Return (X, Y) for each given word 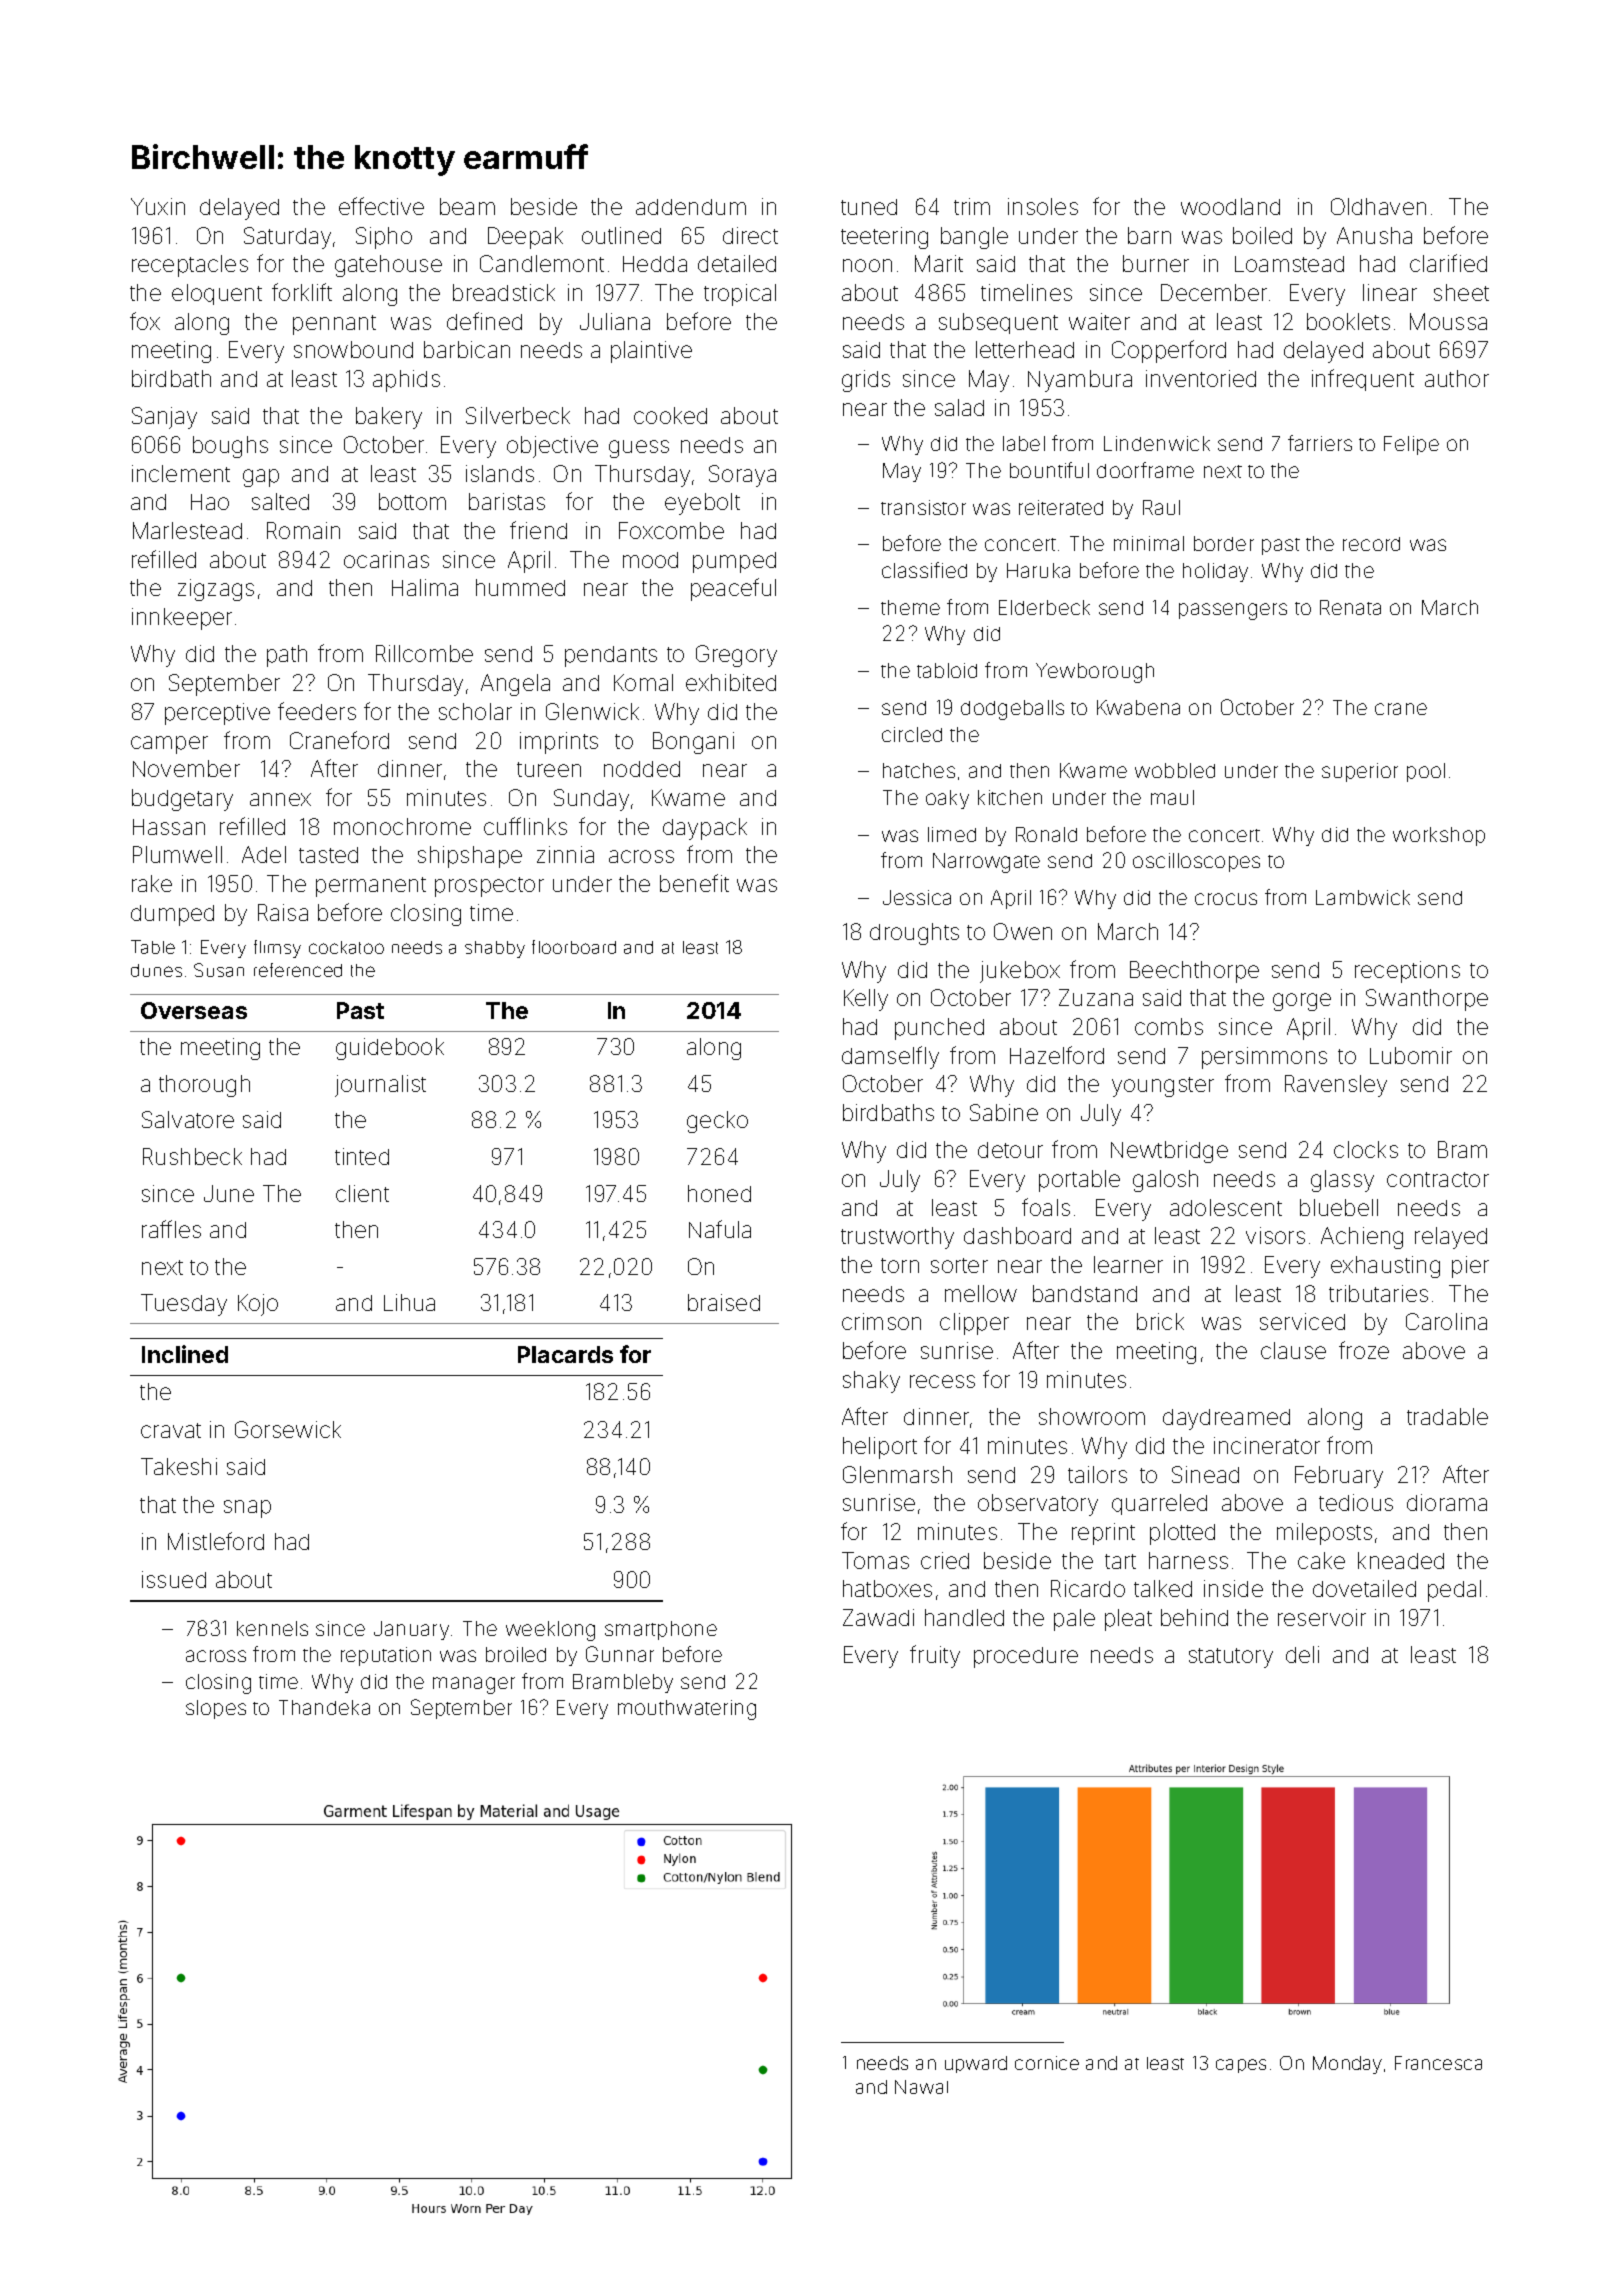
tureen (549, 769)
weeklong (550, 1631)
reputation (386, 1656)
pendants (611, 656)
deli (1302, 1654)
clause (1293, 1350)
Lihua (409, 1302)
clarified (1448, 263)
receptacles (190, 266)
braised (724, 1302)
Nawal (921, 2087)
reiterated (1061, 507)
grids (866, 381)
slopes (216, 1709)
